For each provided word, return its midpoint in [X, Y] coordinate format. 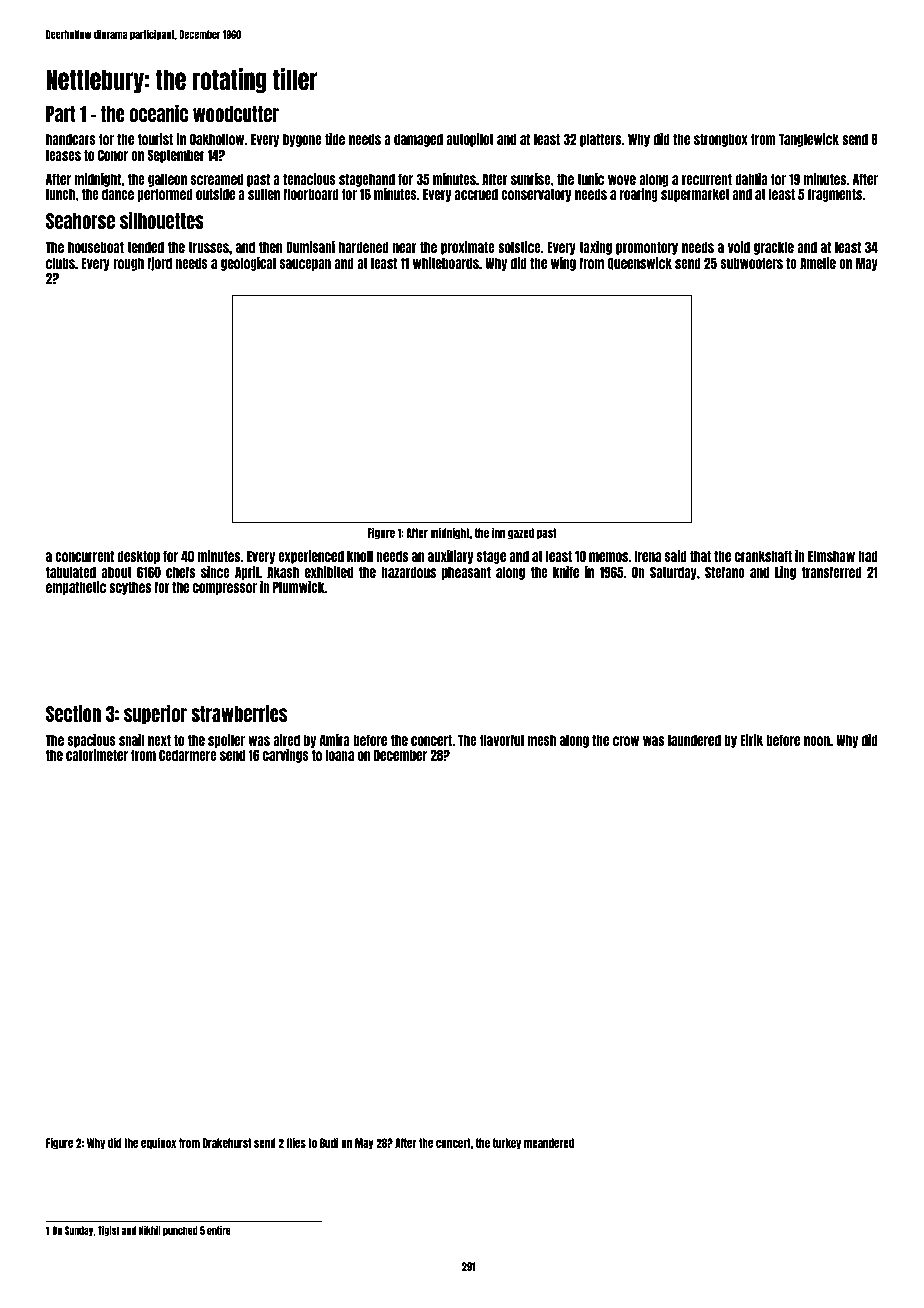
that [700, 556]
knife [566, 572]
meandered [549, 1143]
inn [498, 533]
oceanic [159, 113]
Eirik [751, 740]
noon [817, 741]
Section [73, 713]
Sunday [79, 1231]
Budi [329, 1143]
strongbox [721, 140]
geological [248, 264]
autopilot [470, 140]
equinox [158, 1144]
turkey [507, 1144]
